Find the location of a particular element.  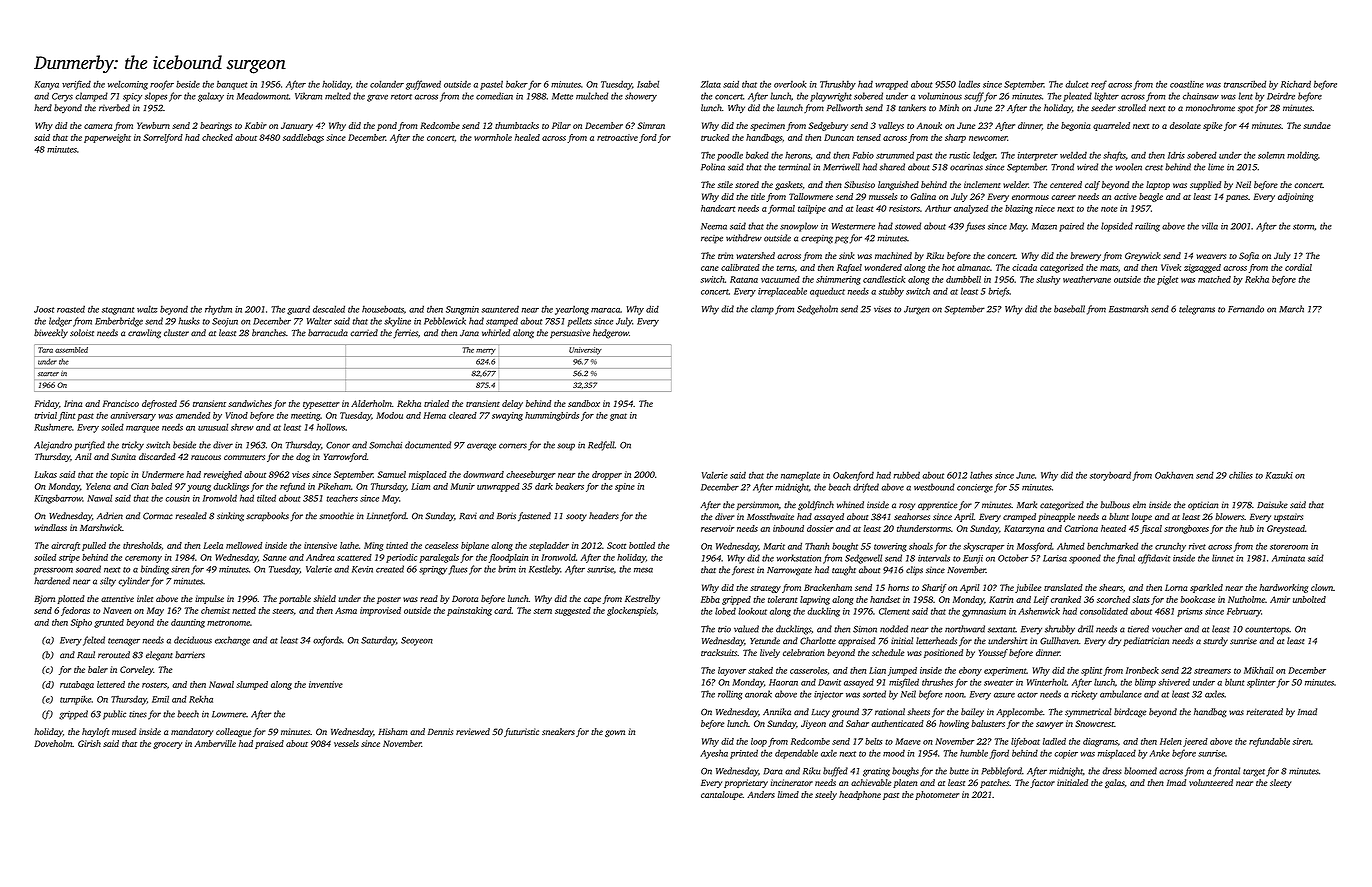

cape is located at coordinates (592, 600).
